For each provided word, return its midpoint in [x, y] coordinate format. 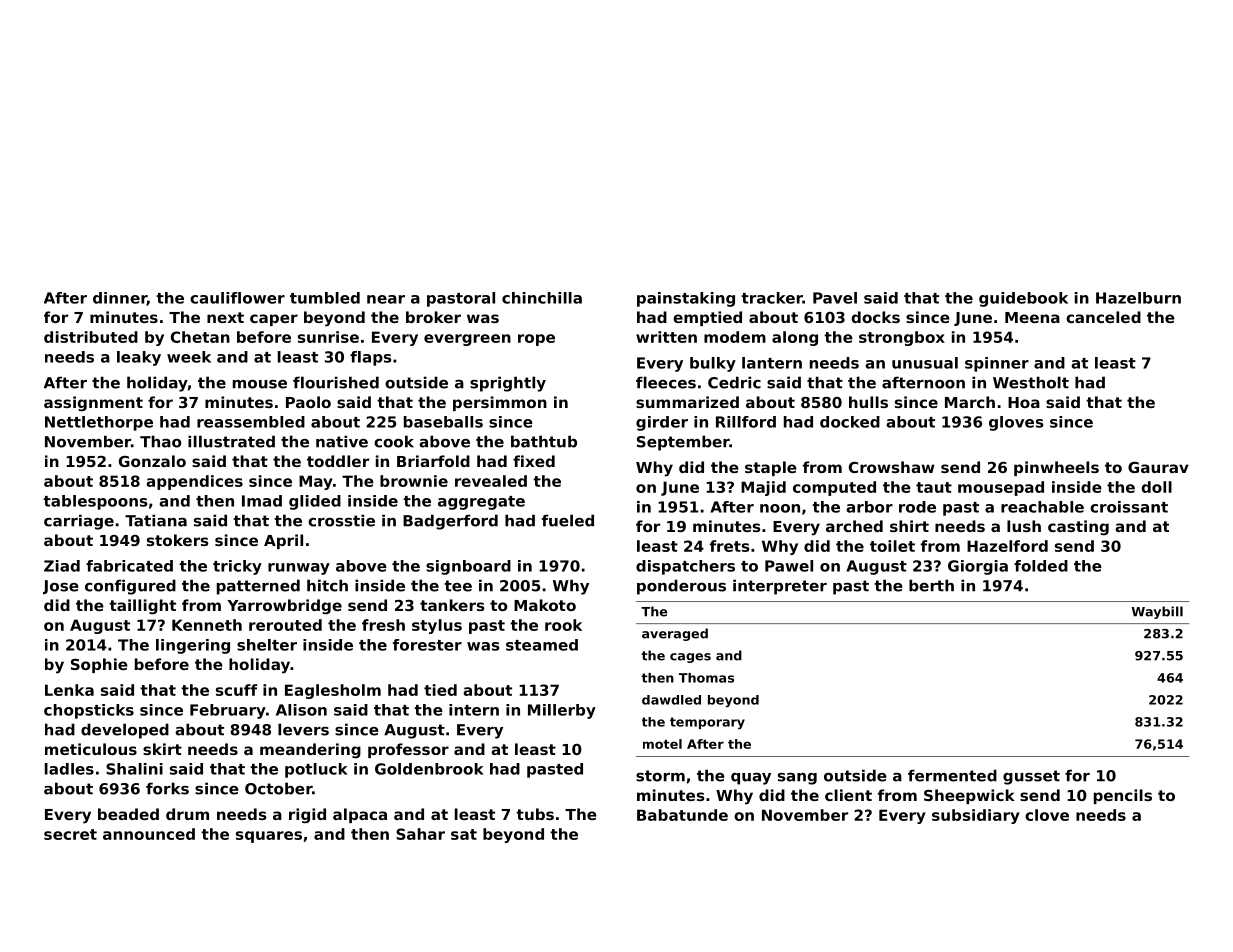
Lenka [69, 690]
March [970, 402]
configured [130, 587]
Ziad [62, 566]
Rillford [746, 422]
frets [730, 546]
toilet [892, 546]
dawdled [671, 700]
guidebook [1023, 299]
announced [149, 834]
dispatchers [685, 567]
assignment [93, 404]
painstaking [686, 299]
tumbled [325, 298]
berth [931, 585]
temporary [707, 723]
